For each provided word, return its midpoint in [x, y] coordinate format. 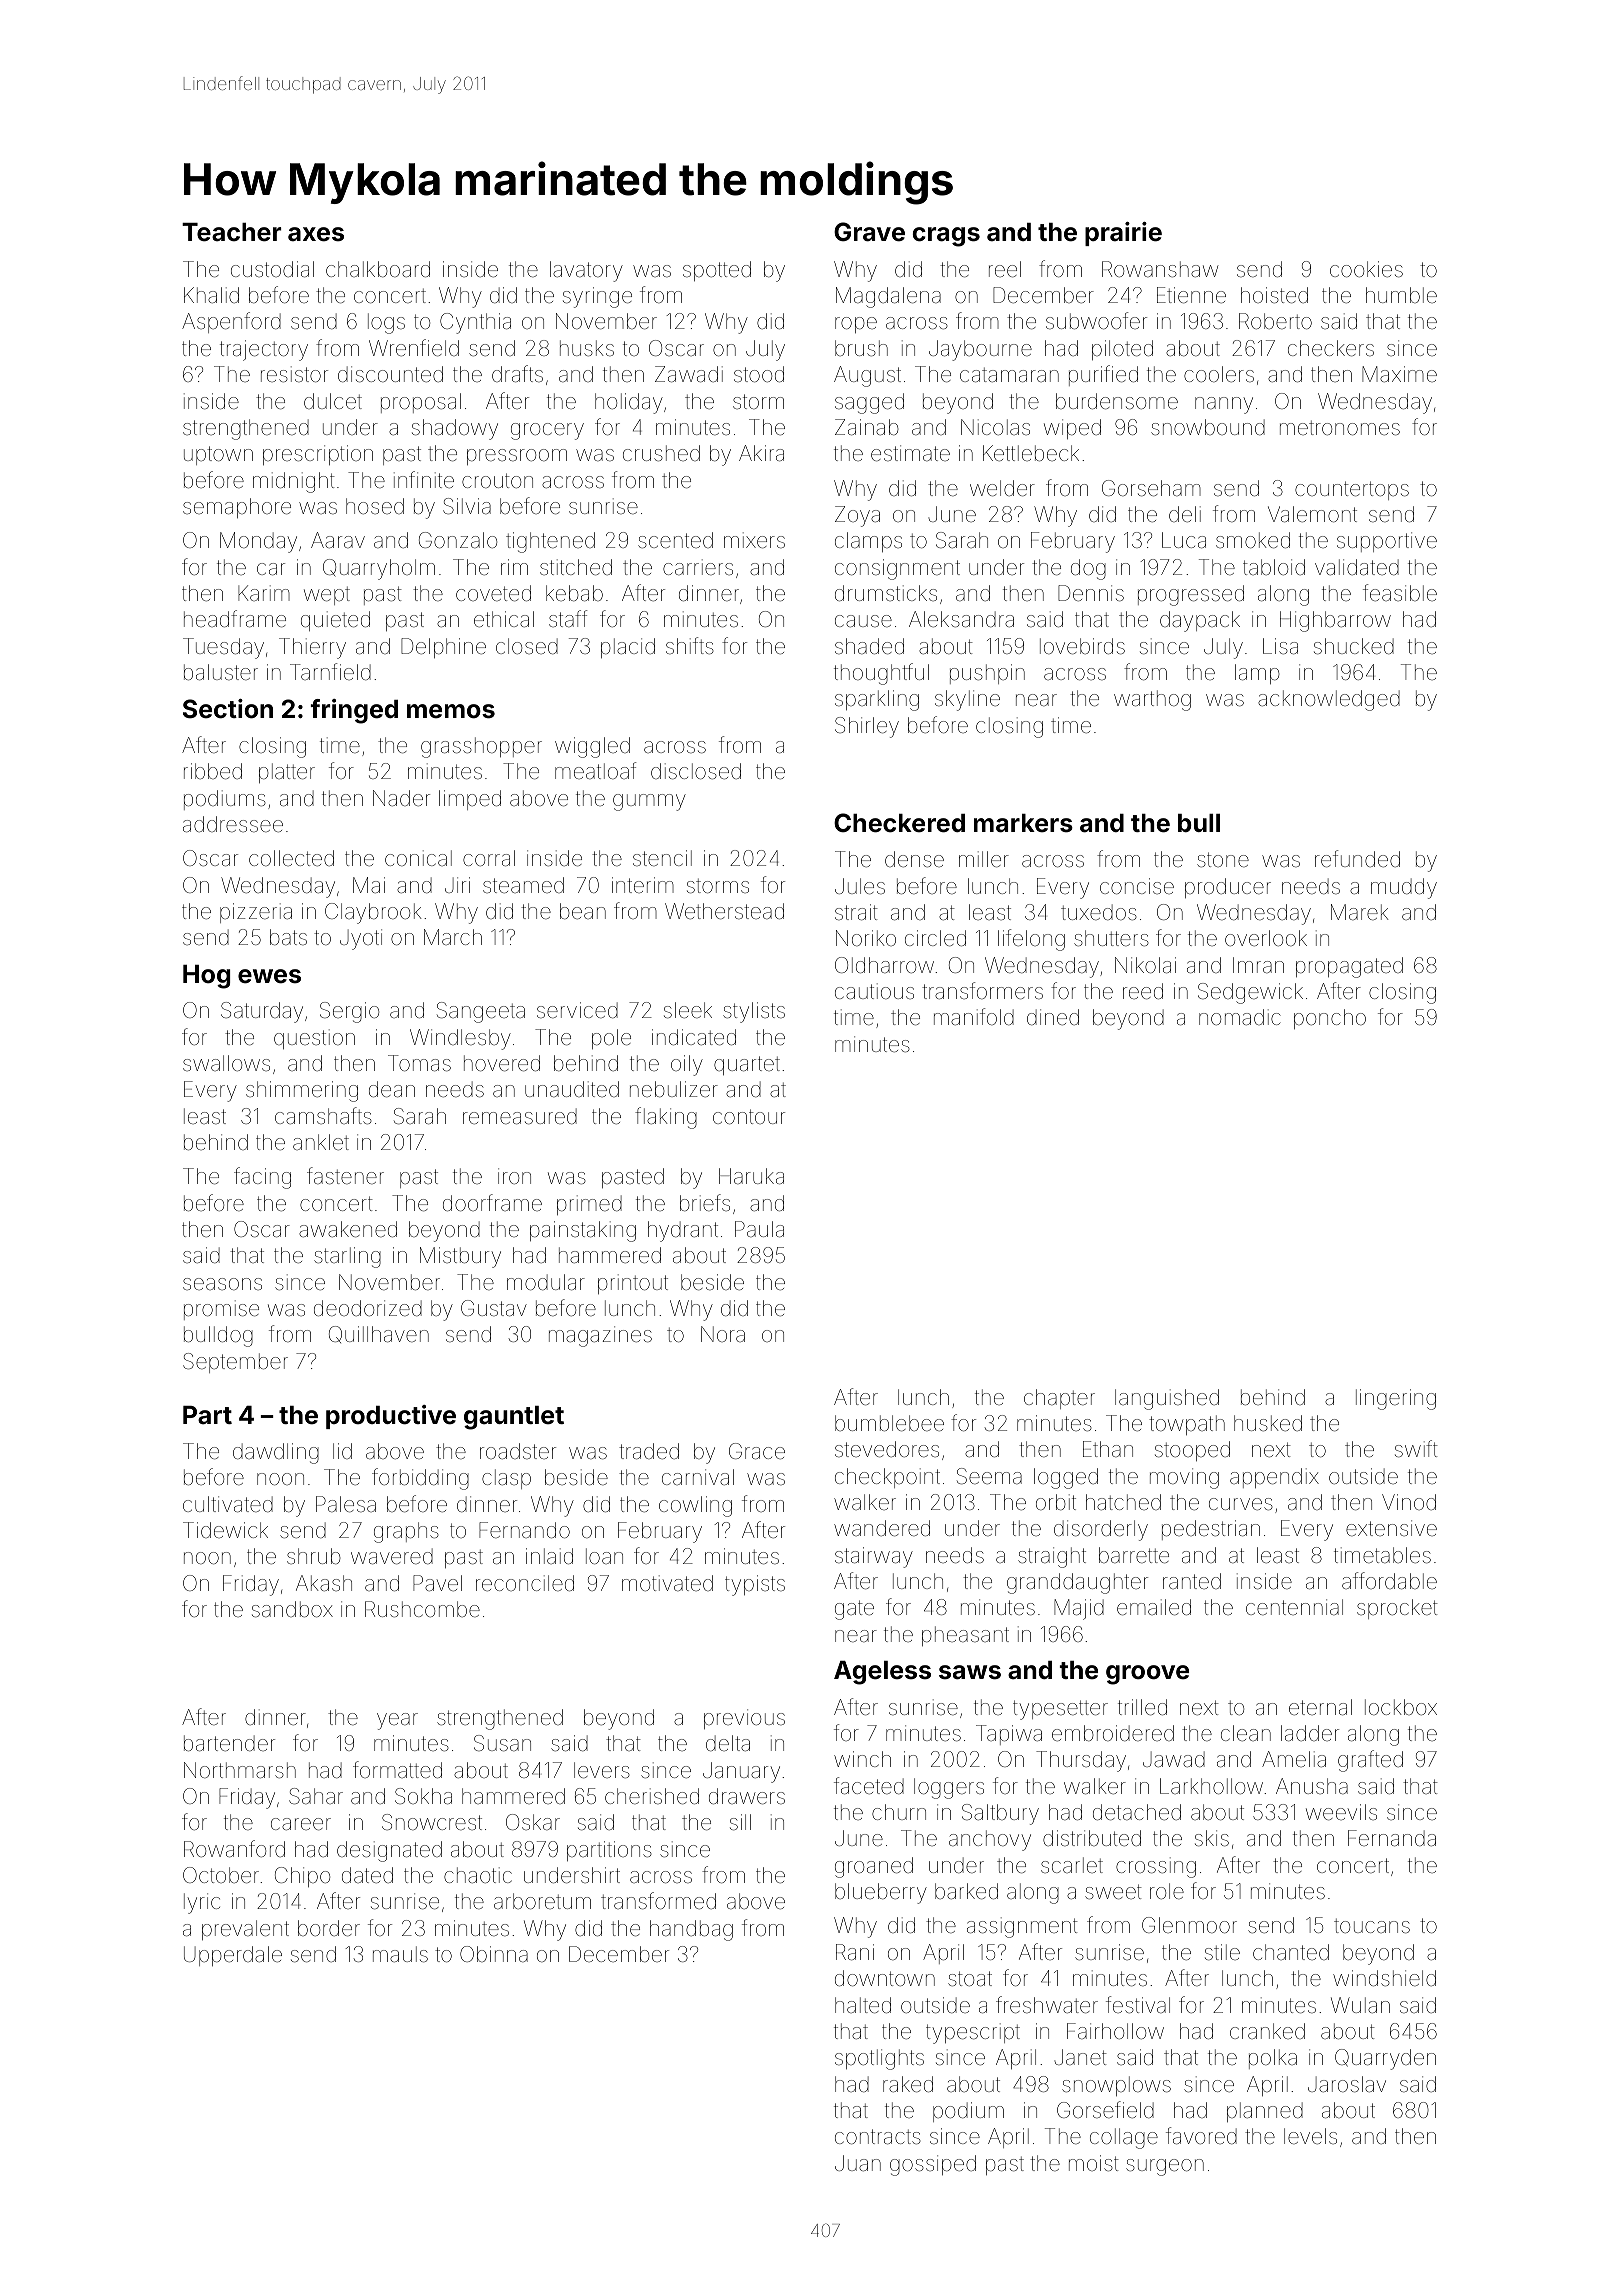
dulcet [333, 401]
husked [1268, 1423]
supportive [1387, 542]
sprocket [1397, 1609]
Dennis [1091, 593]
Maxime [1399, 374]
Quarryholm [379, 569]
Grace [757, 1451]
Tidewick [225, 1530]
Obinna [494, 1954]
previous [744, 1719]
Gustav [494, 1308]
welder [1002, 488]
